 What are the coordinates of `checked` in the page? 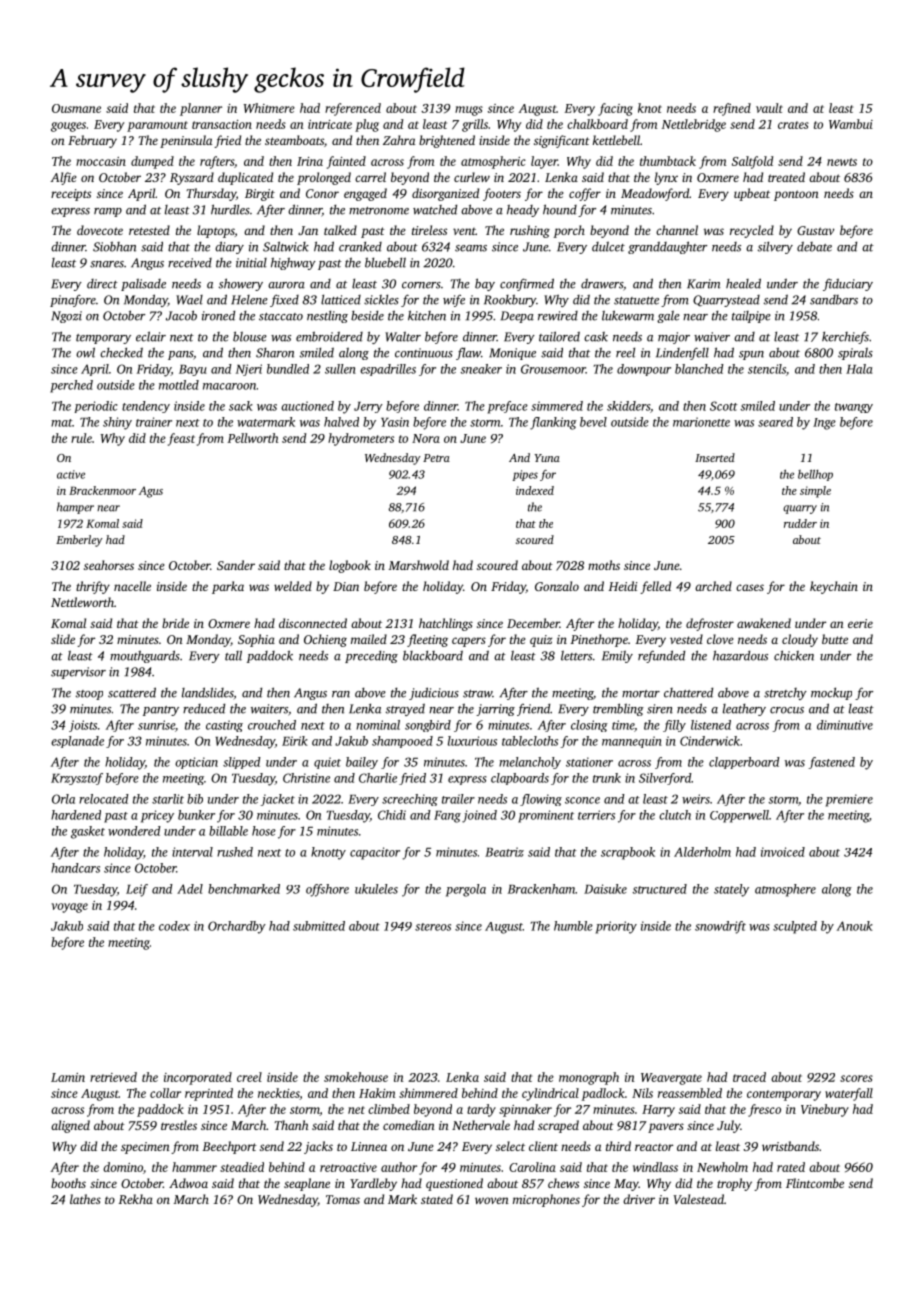 It's located at (121, 352).
